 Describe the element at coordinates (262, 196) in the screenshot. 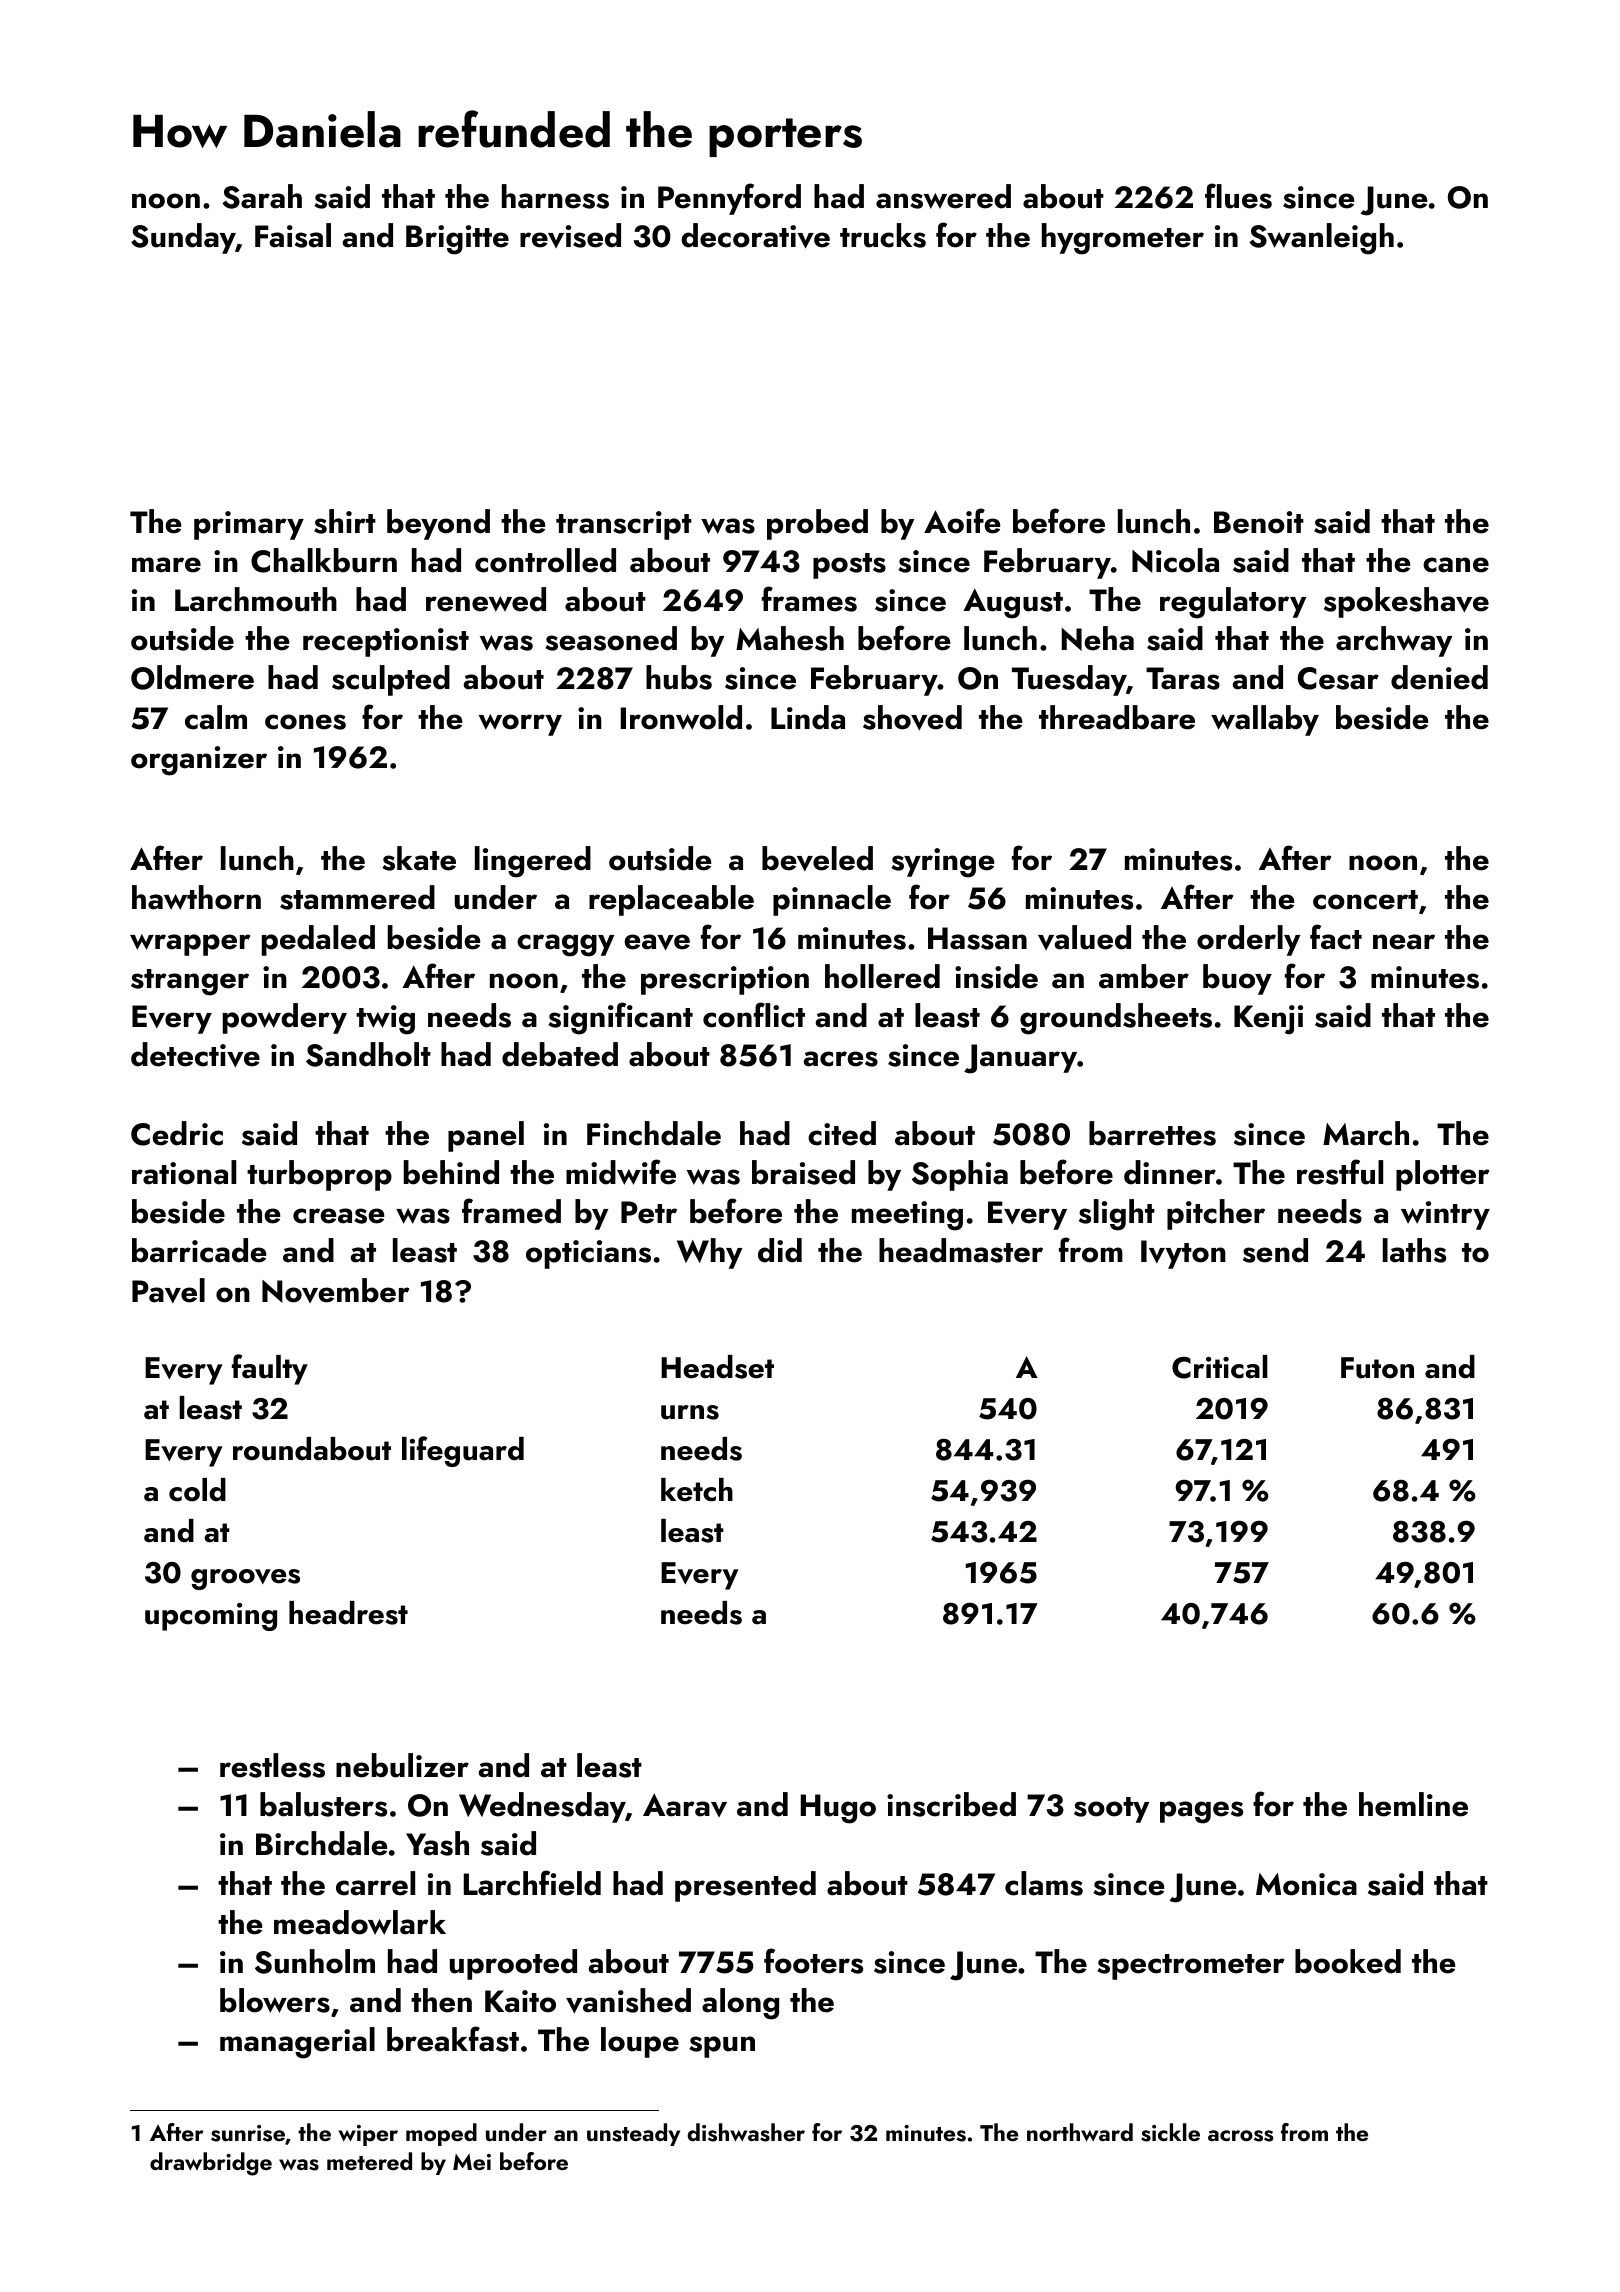

I see `Sarah` at that location.
